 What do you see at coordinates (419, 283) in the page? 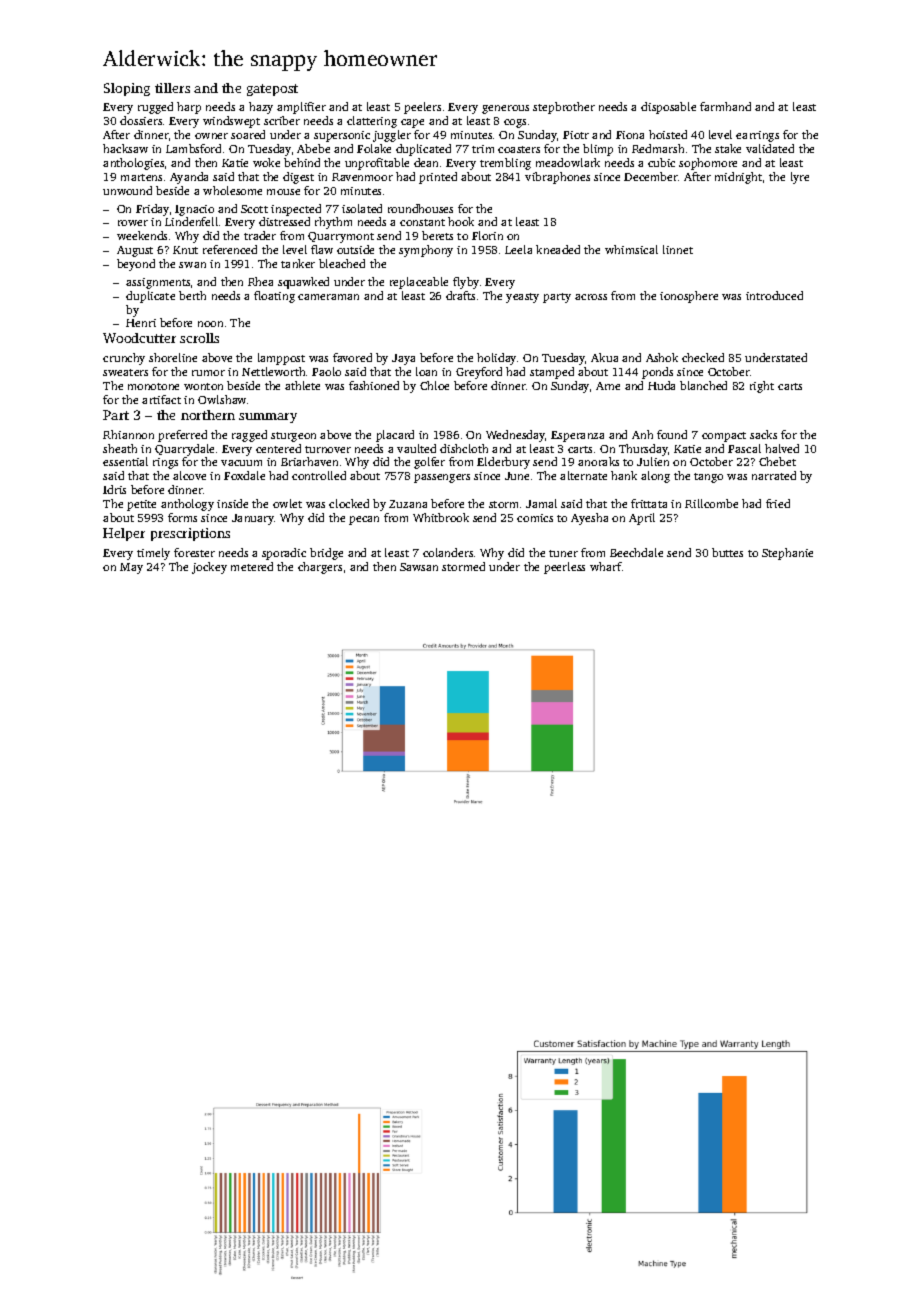
I see `replaceable` at bounding box center [419, 283].
